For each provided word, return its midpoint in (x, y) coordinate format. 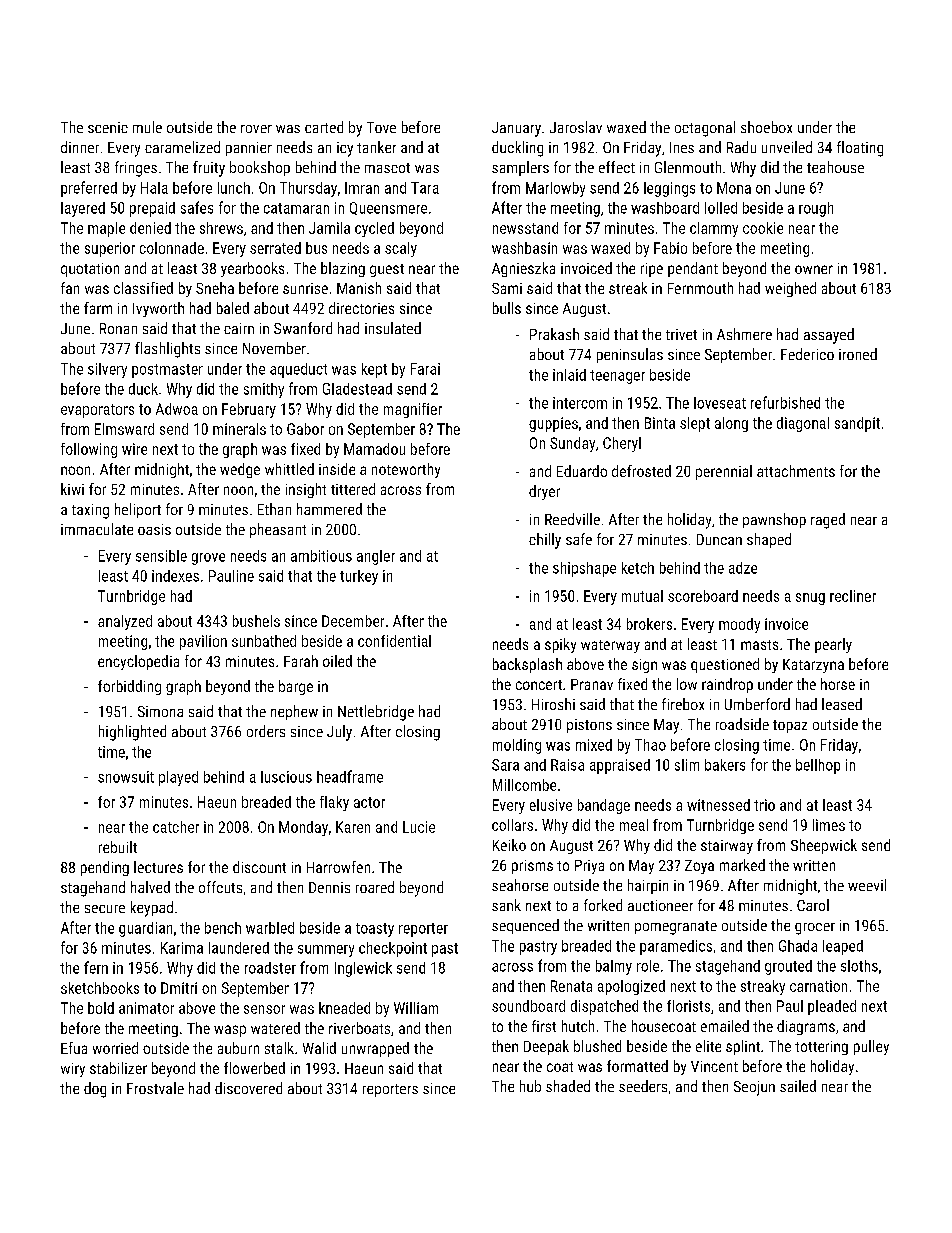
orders (266, 731)
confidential (394, 641)
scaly (401, 249)
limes (829, 825)
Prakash (554, 334)
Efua (74, 1048)
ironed (858, 354)
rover (256, 129)
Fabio (670, 248)
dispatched (604, 1007)
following (89, 450)
